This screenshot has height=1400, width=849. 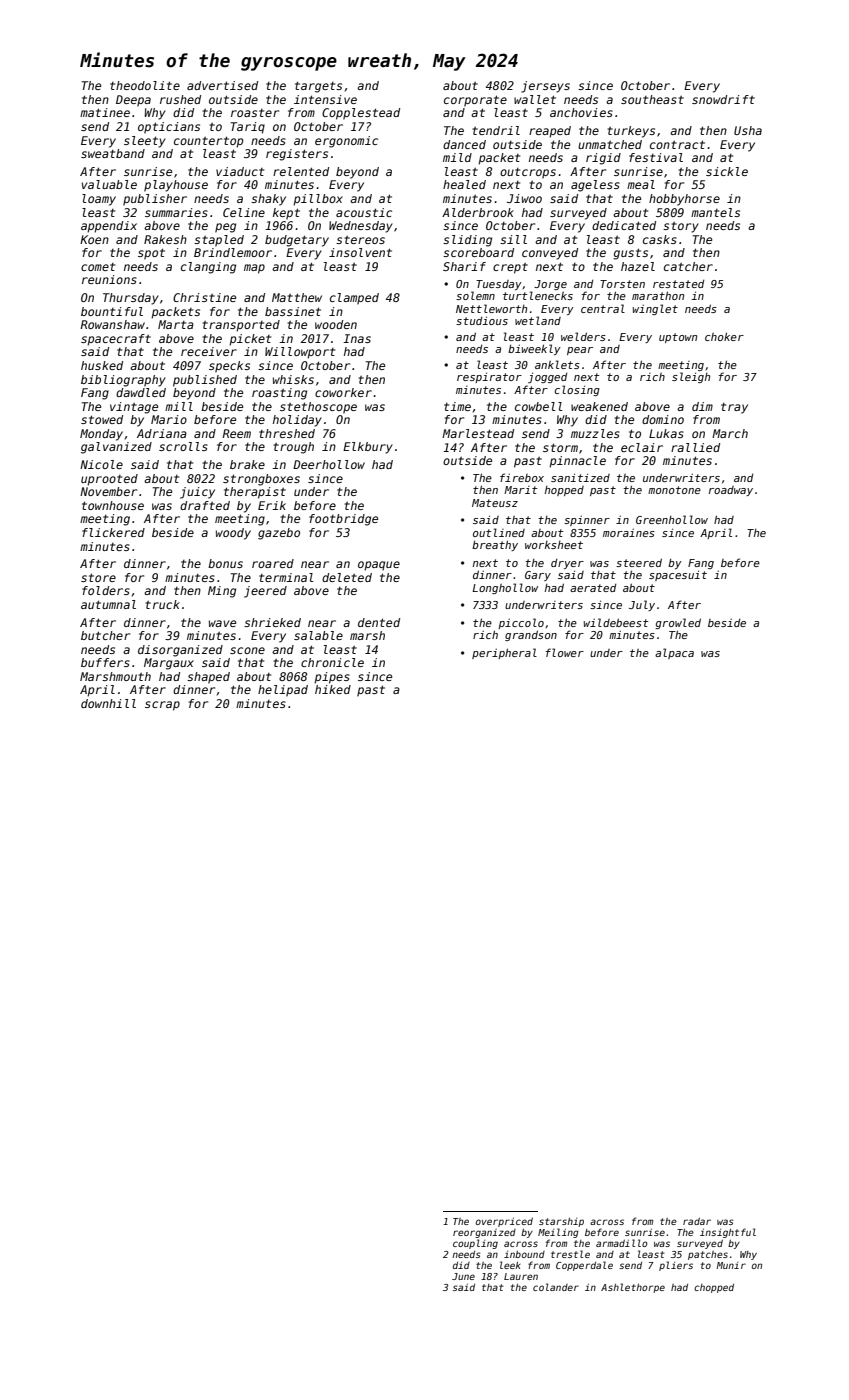 I want to click on tray, so click(x=734, y=408).
